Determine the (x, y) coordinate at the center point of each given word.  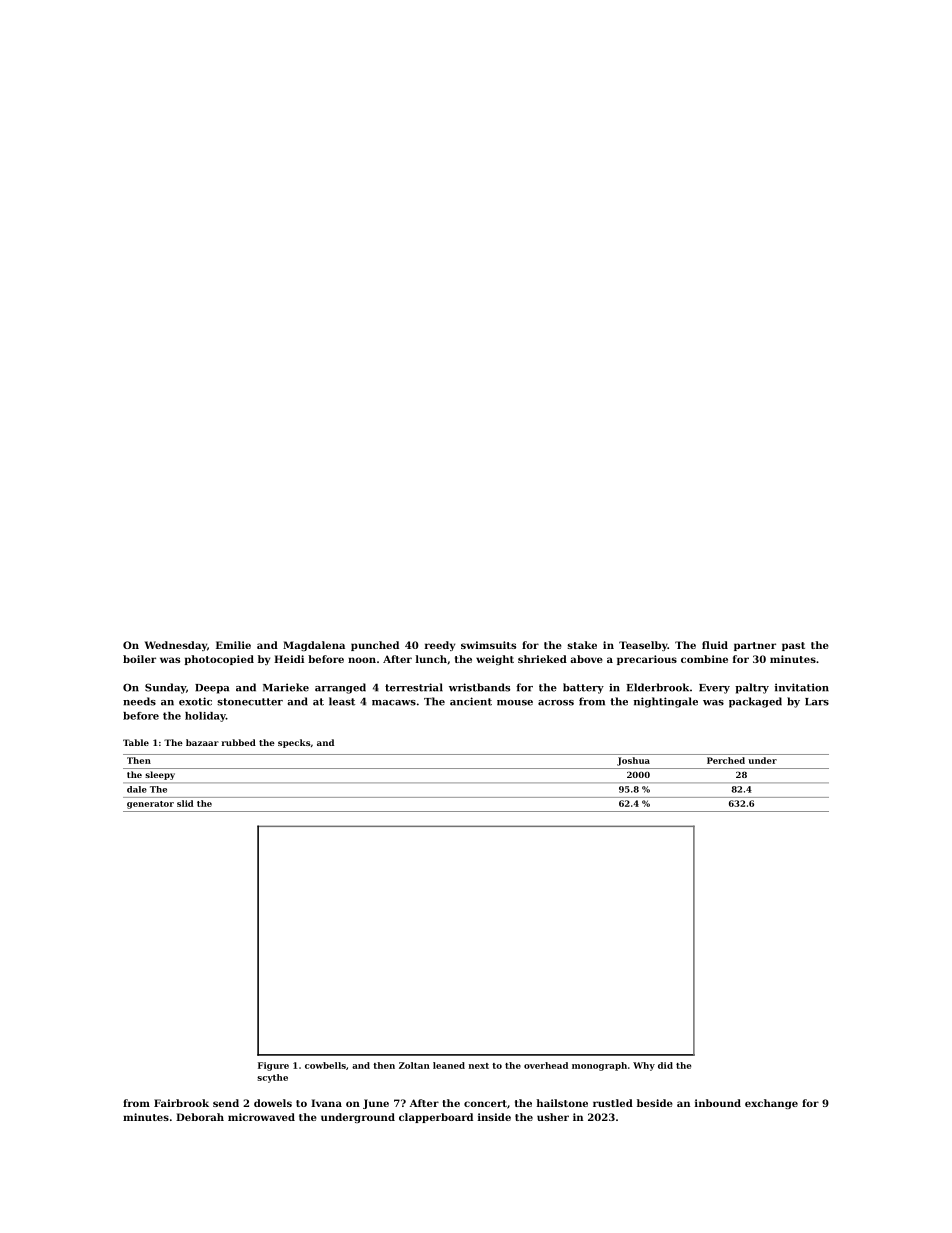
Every (714, 689)
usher (553, 1117)
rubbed (238, 742)
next (479, 1066)
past (793, 646)
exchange (771, 1104)
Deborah (200, 1117)
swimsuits (488, 645)
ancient (471, 701)
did (665, 1065)
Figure (273, 1066)
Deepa (212, 689)
